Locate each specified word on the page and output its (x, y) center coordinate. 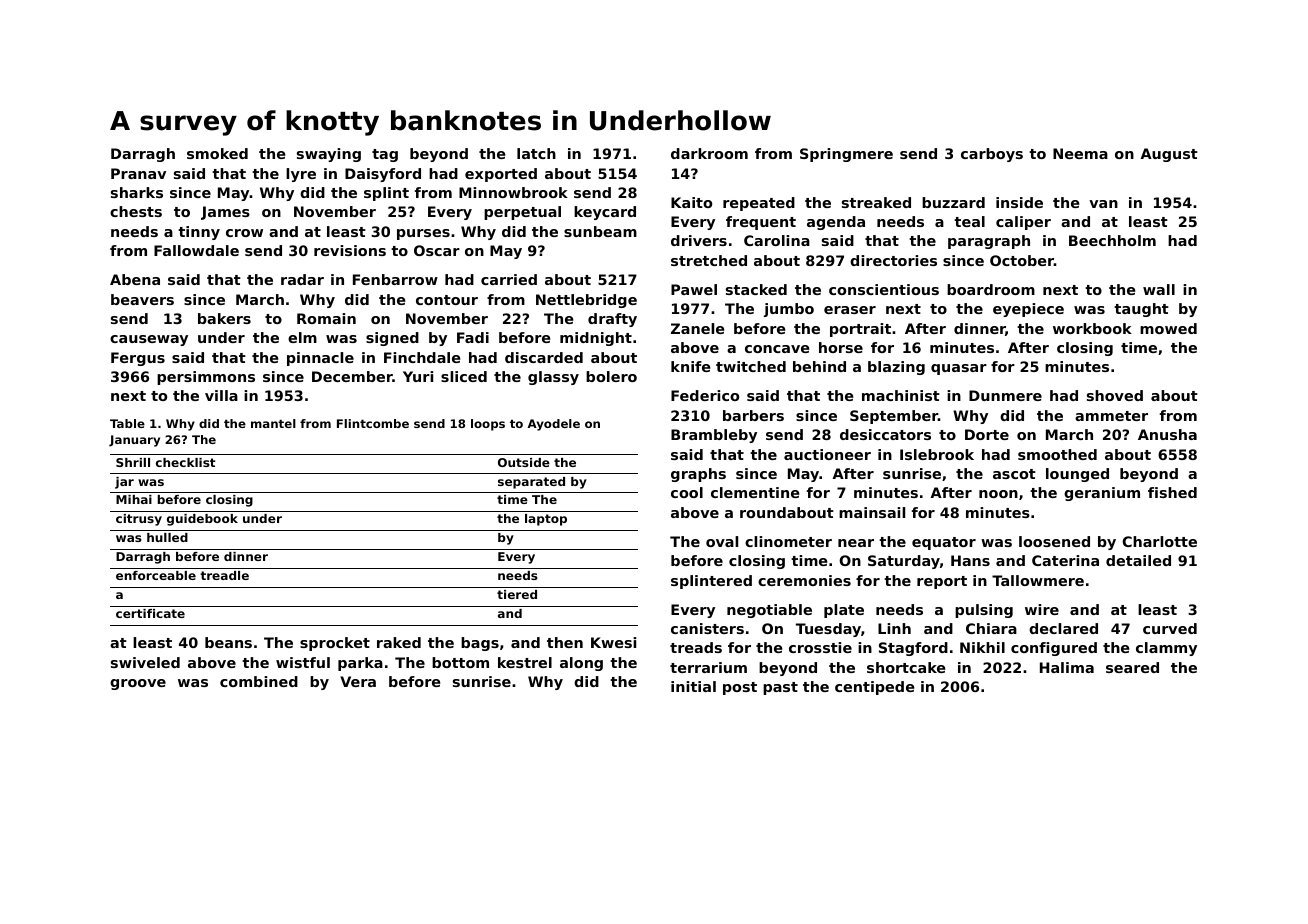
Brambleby (714, 436)
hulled (167, 537)
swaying (329, 155)
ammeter (1111, 416)
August (1169, 155)
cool (687, 492)
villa (221, 395)
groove (138, 684)
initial (693, 686)
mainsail (872, 512)
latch (536, 153)
